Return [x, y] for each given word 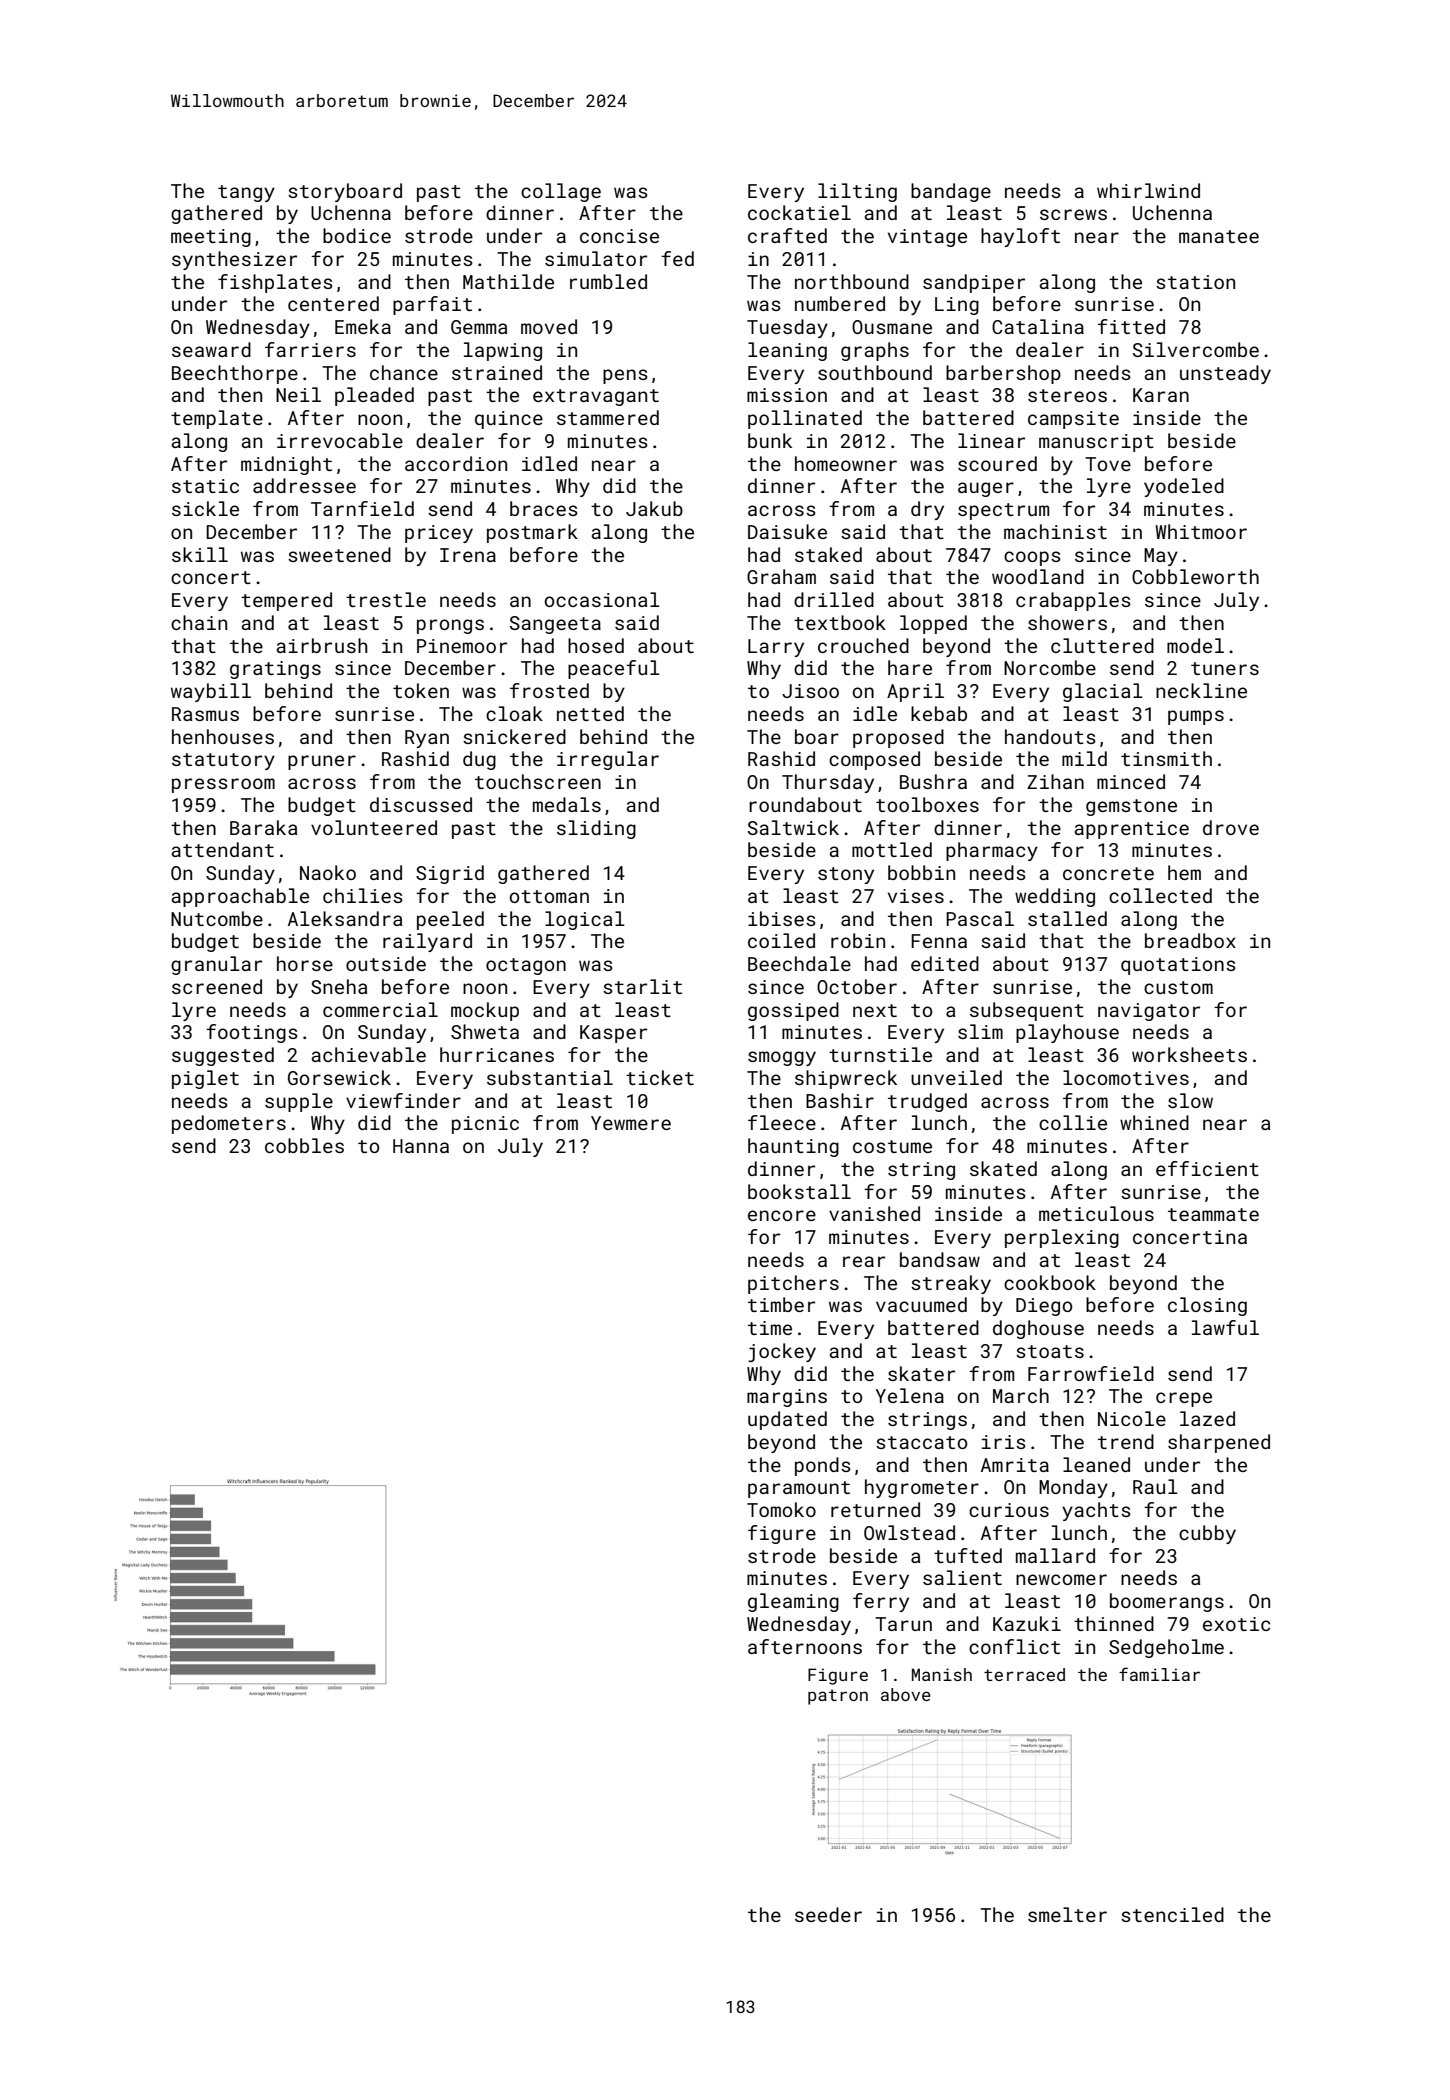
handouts [1050, 736]
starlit [642, 986]
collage [561, 192]
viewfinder [403, 1100]
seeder [828, 1914]
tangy [246, 193]
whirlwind [1148, 190]
